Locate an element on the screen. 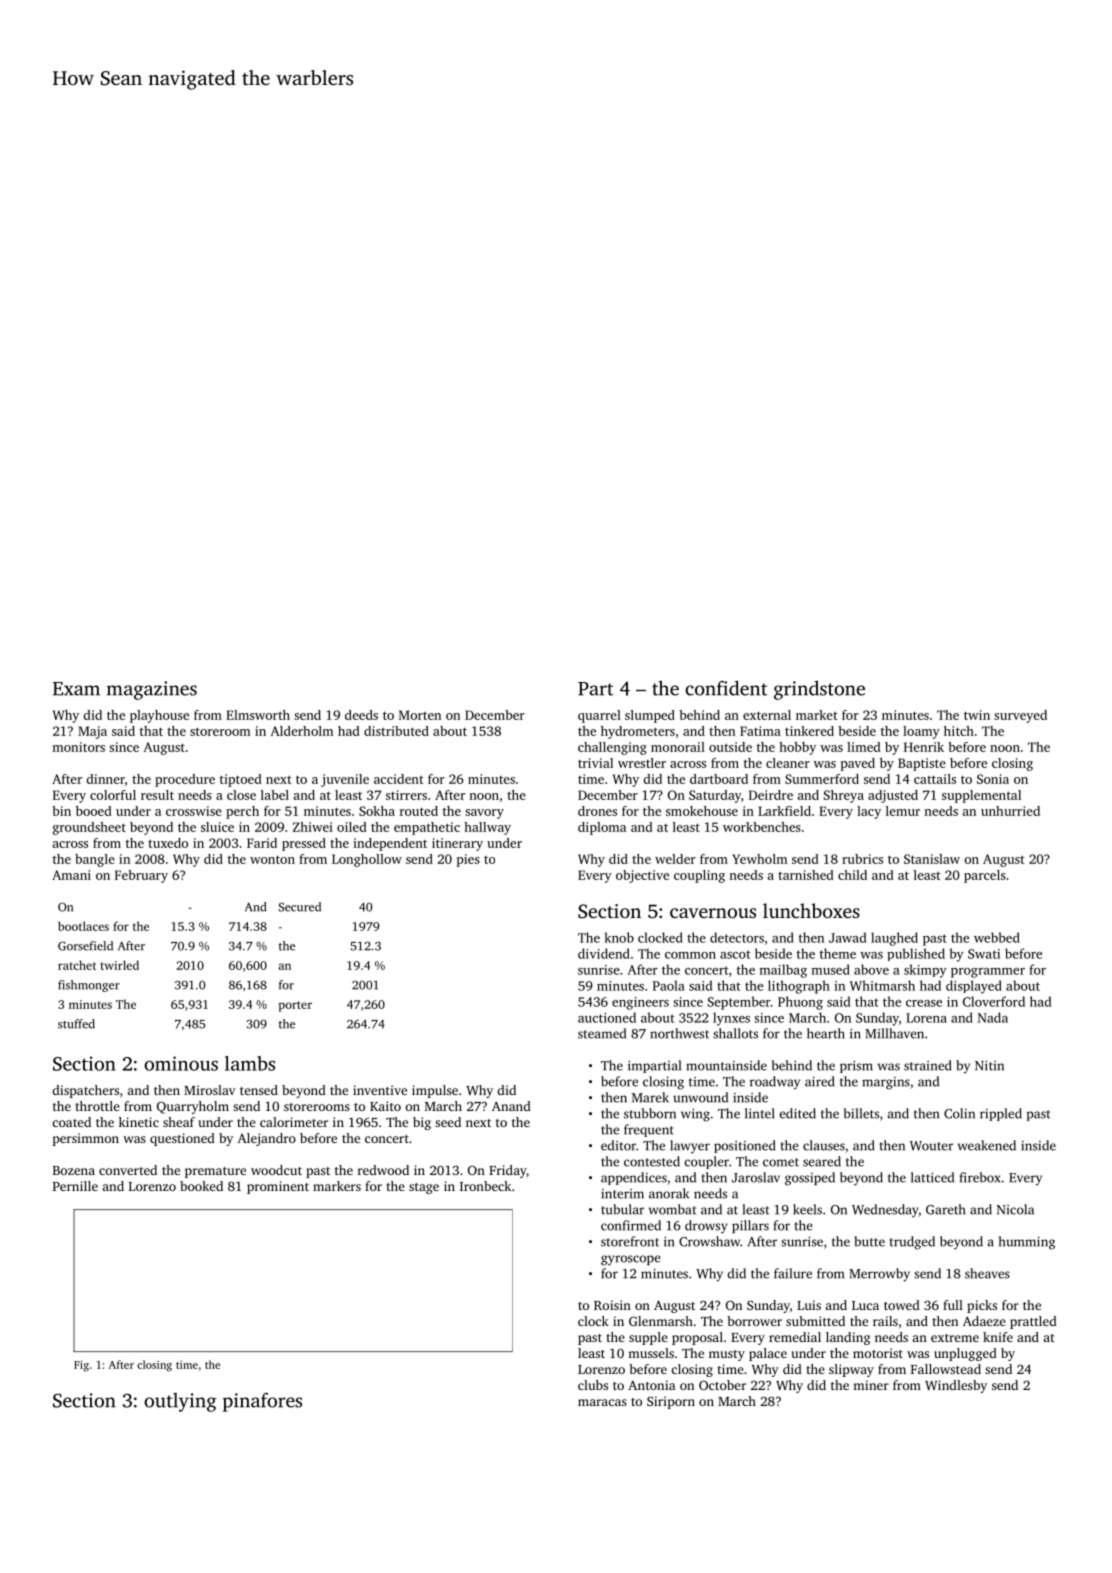  February is located at coordinates (141, 876).
